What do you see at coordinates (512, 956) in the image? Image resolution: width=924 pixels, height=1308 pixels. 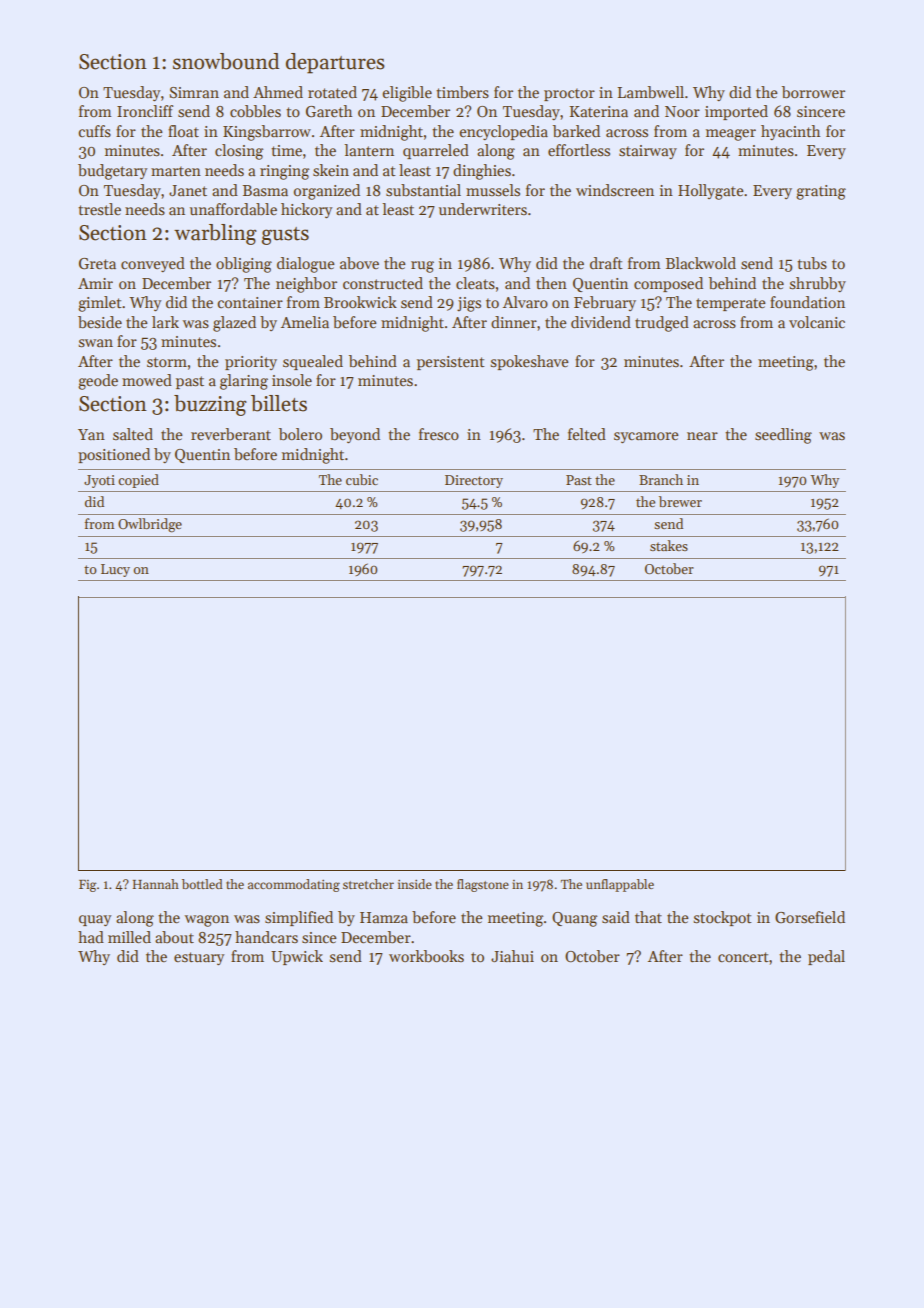 I see `Jiahui` at bounding box center [512, 956].
